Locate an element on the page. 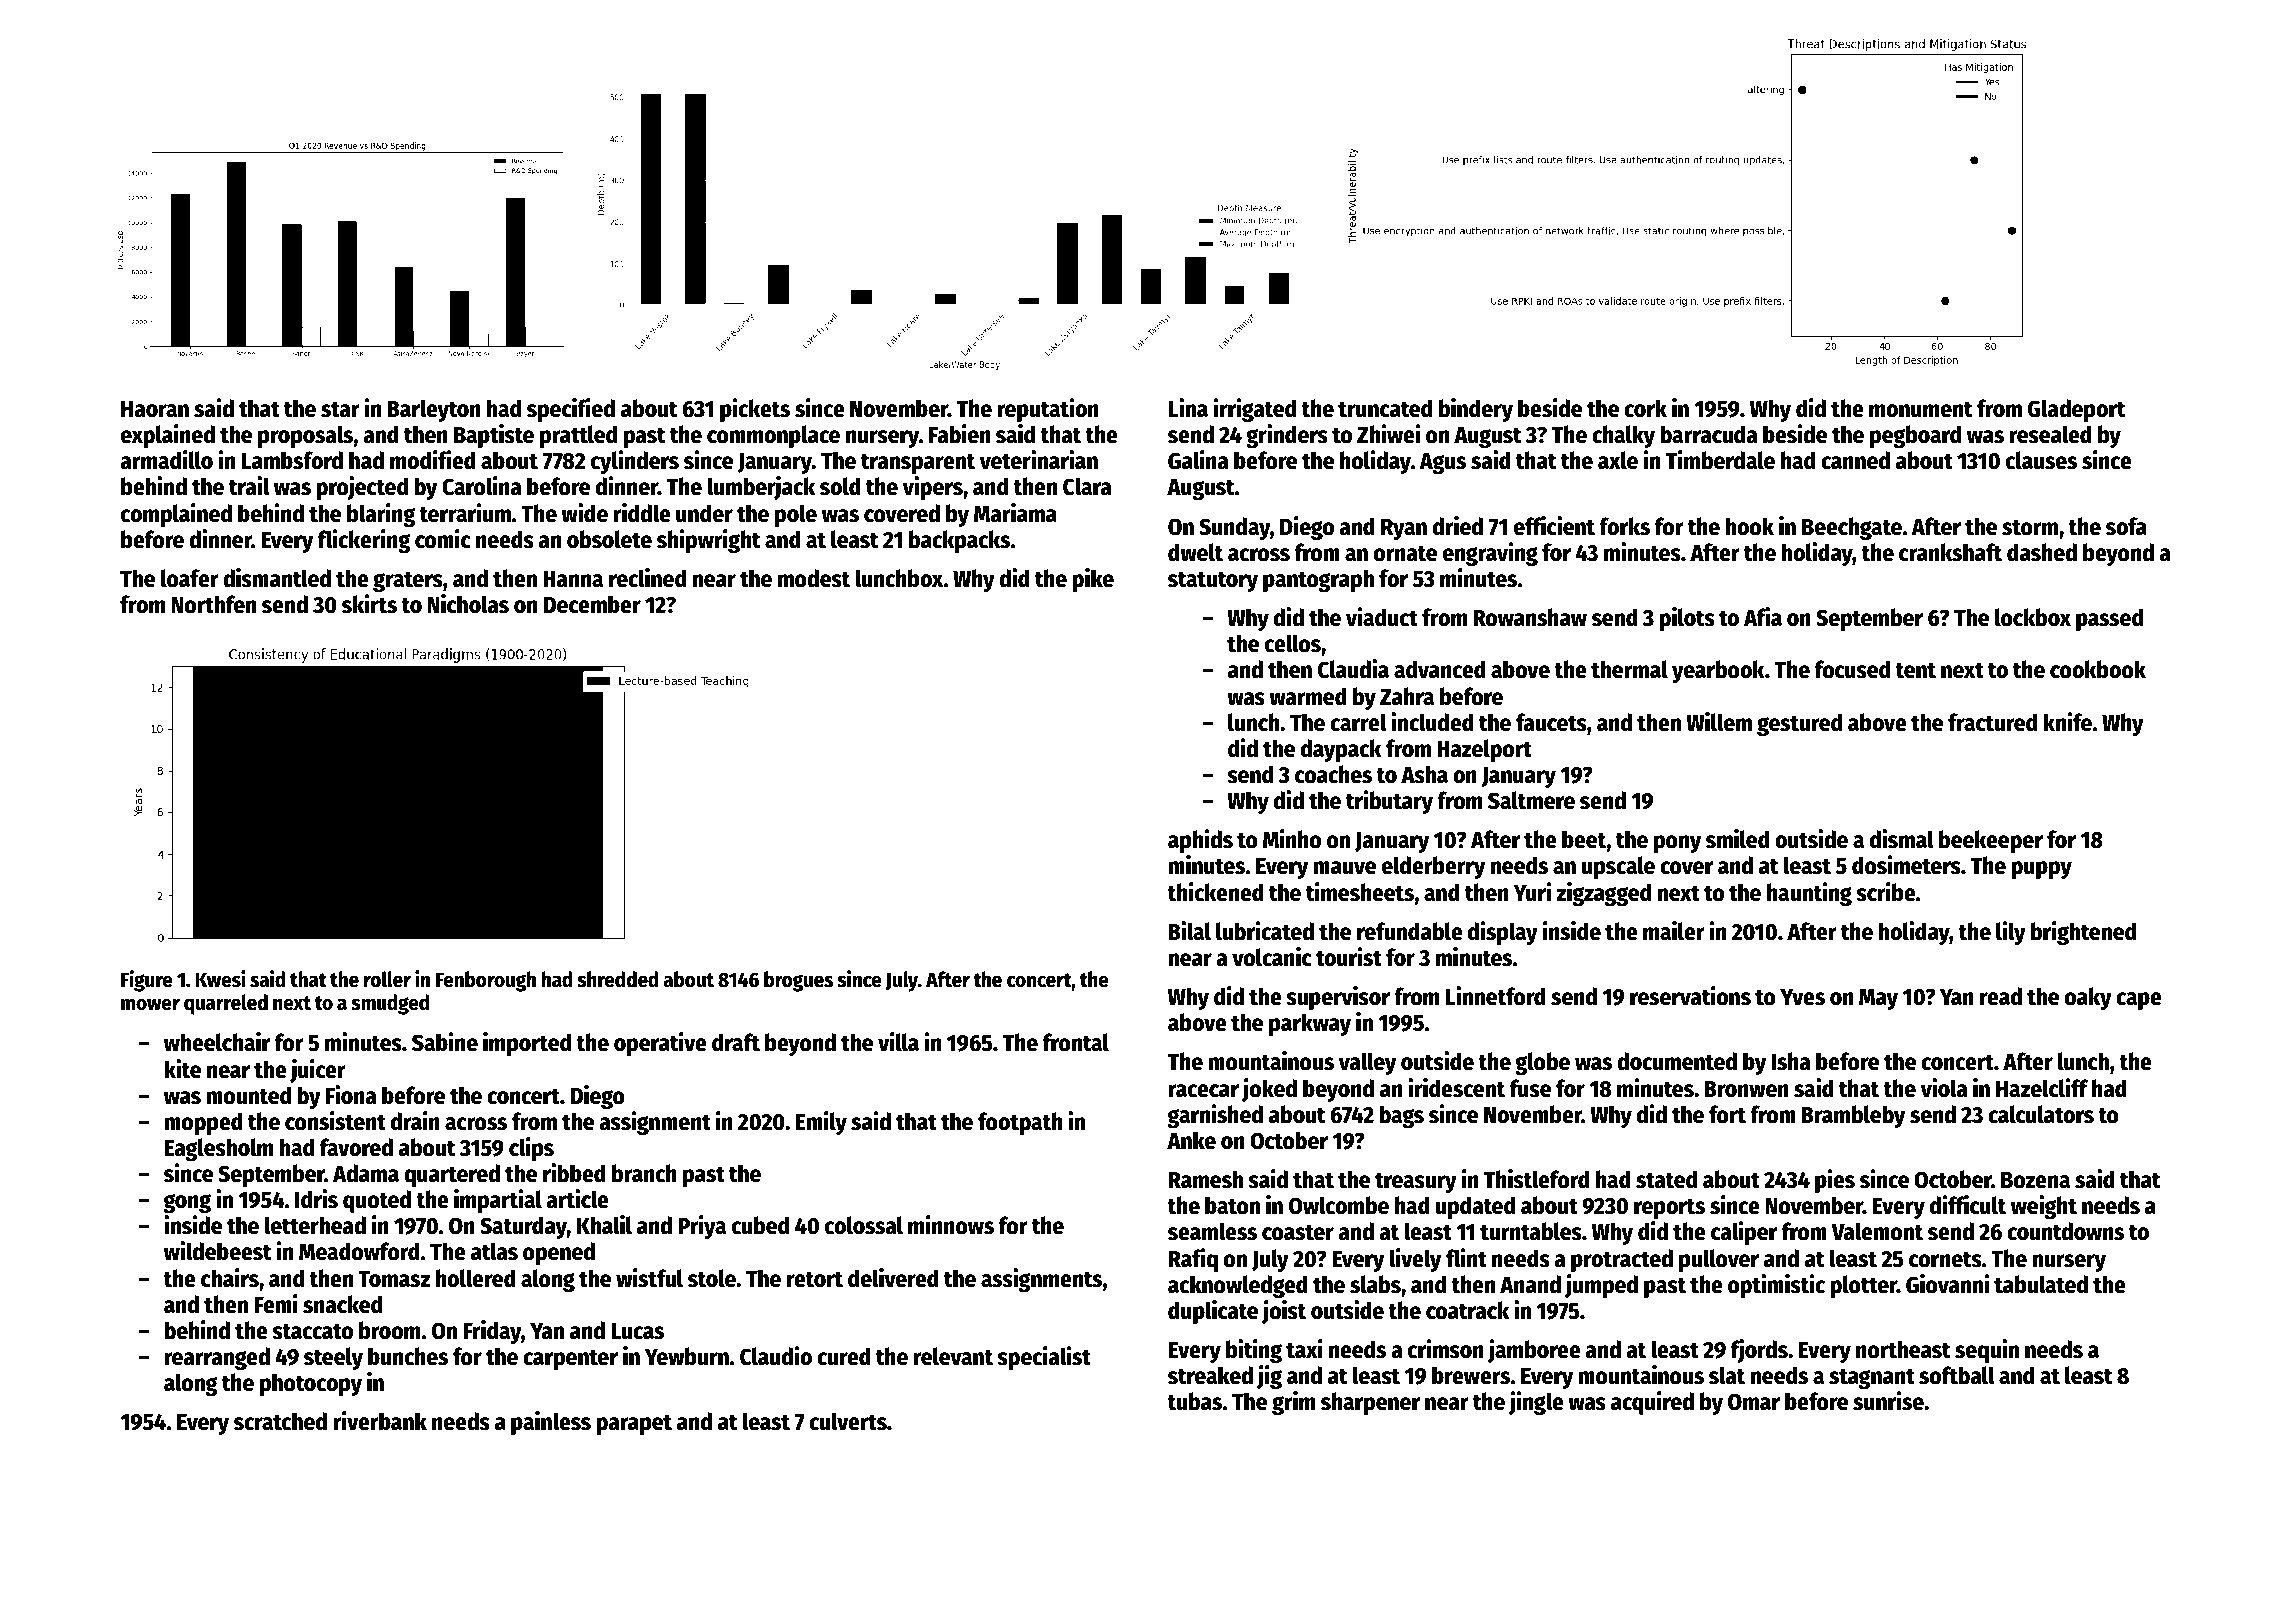 The height and width of the document is (1620, 2292). beekeeper is located at coordinates (1991, 841).
